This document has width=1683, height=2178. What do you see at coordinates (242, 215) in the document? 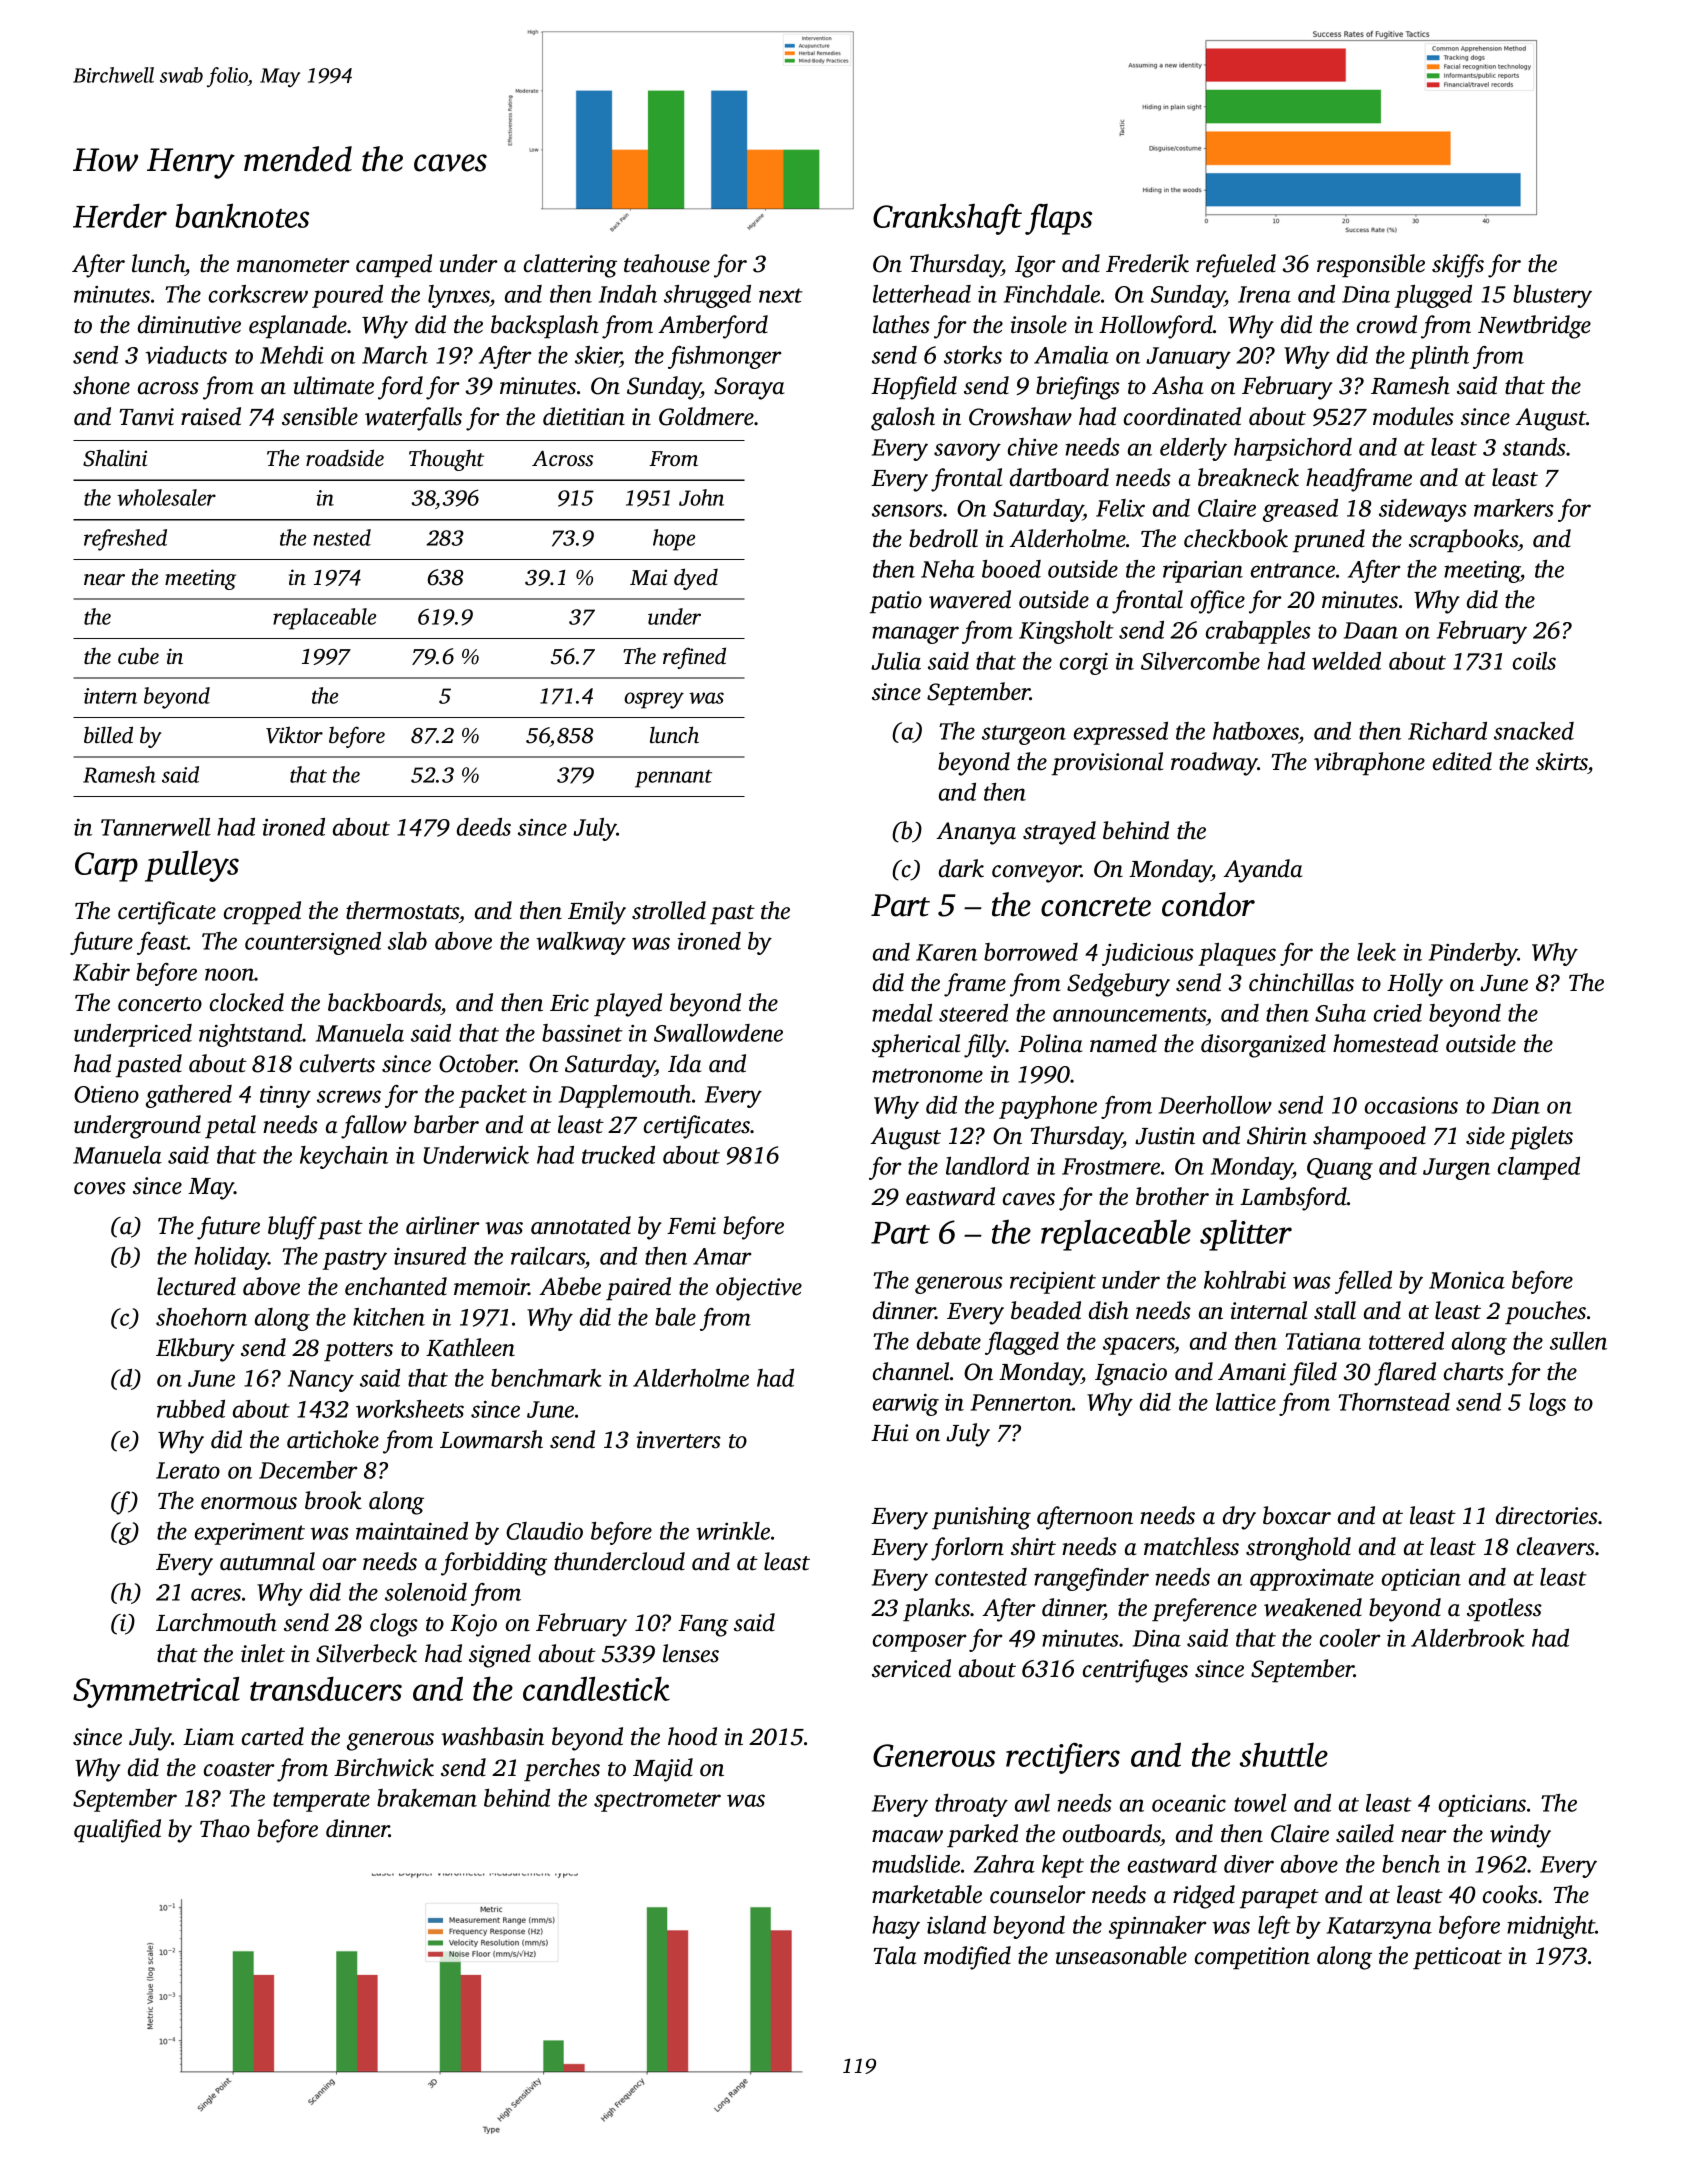
I see `banknotes` at bounding box center [242, 215].
